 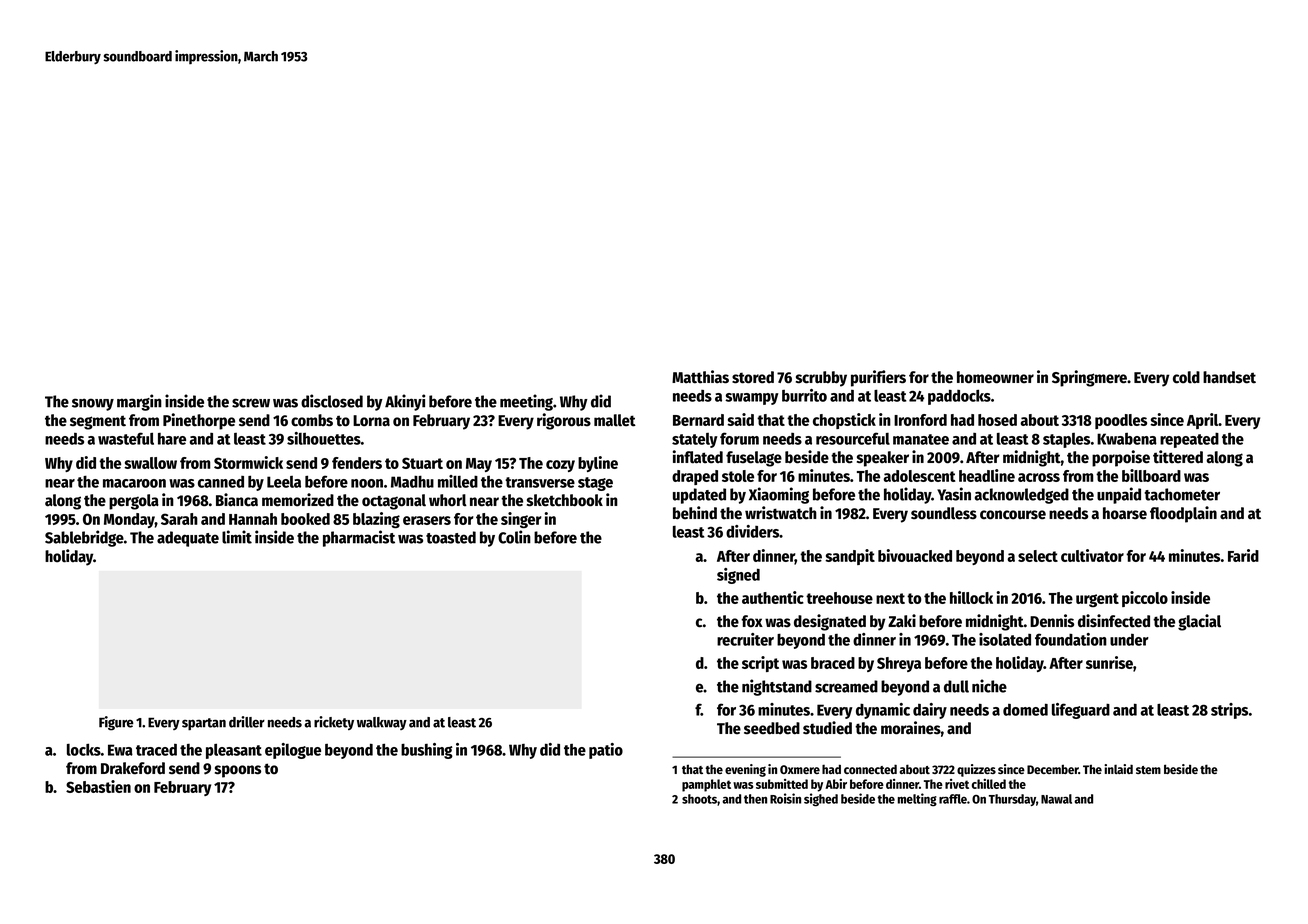 What do you see at coordinates (699, 799) in the page?
I see `shoots` at bounding box center [699, 799].
